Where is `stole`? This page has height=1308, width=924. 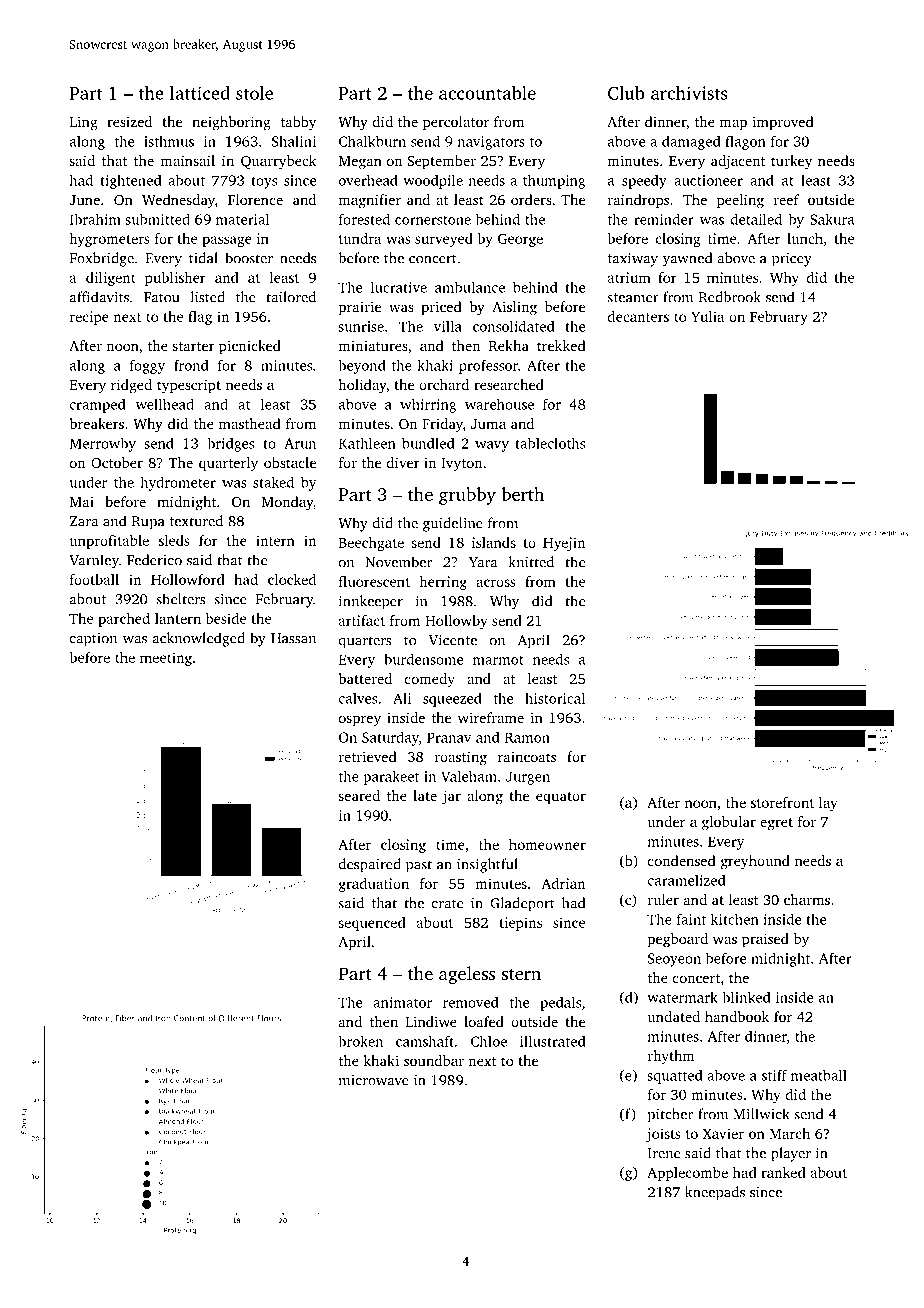
stole is located at coordinates (254, 93).
